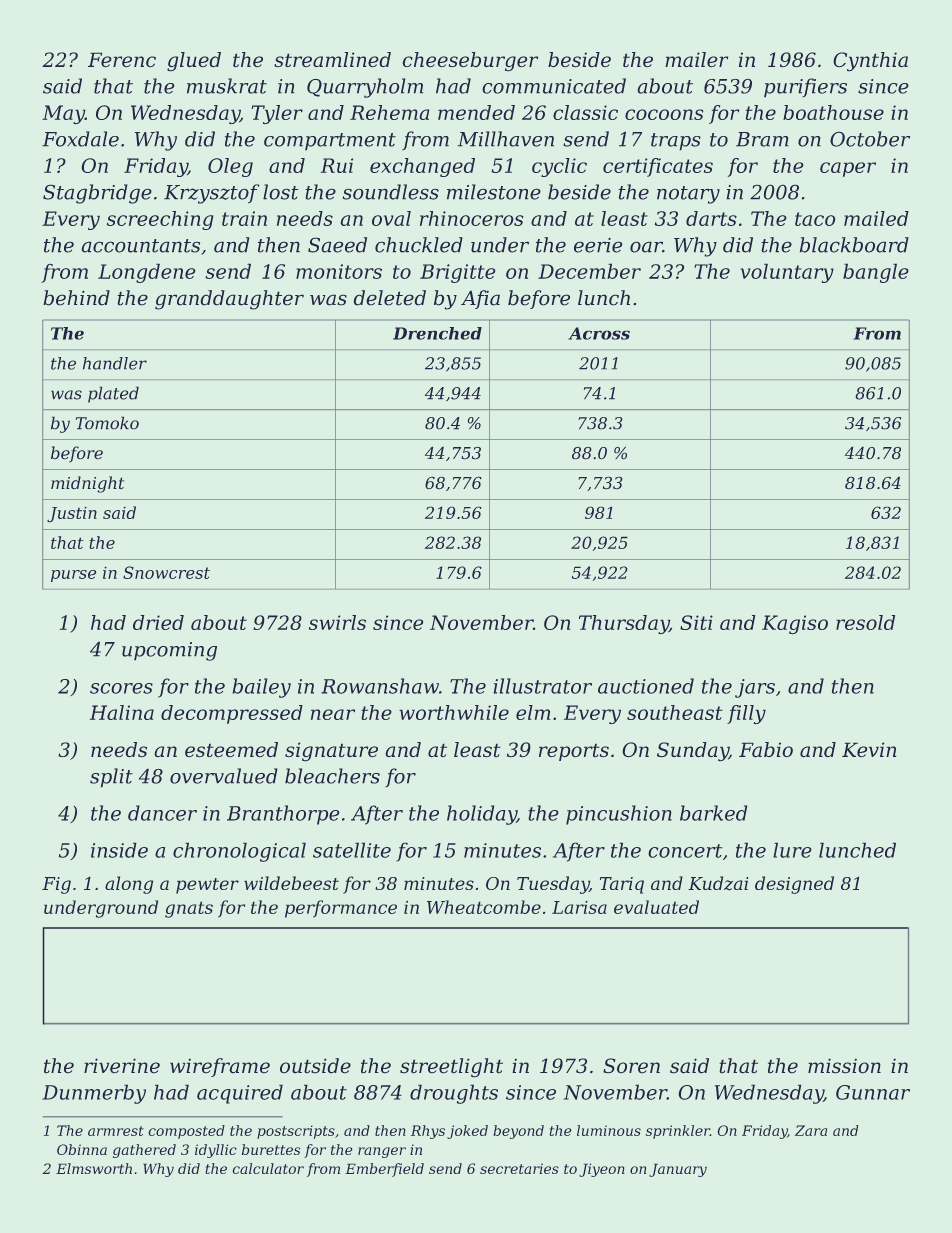 This screenshot has height=1233, width=952. Describe the element at coordinates (268, 1168) in the screenshot. I see `calculator` at that location.
